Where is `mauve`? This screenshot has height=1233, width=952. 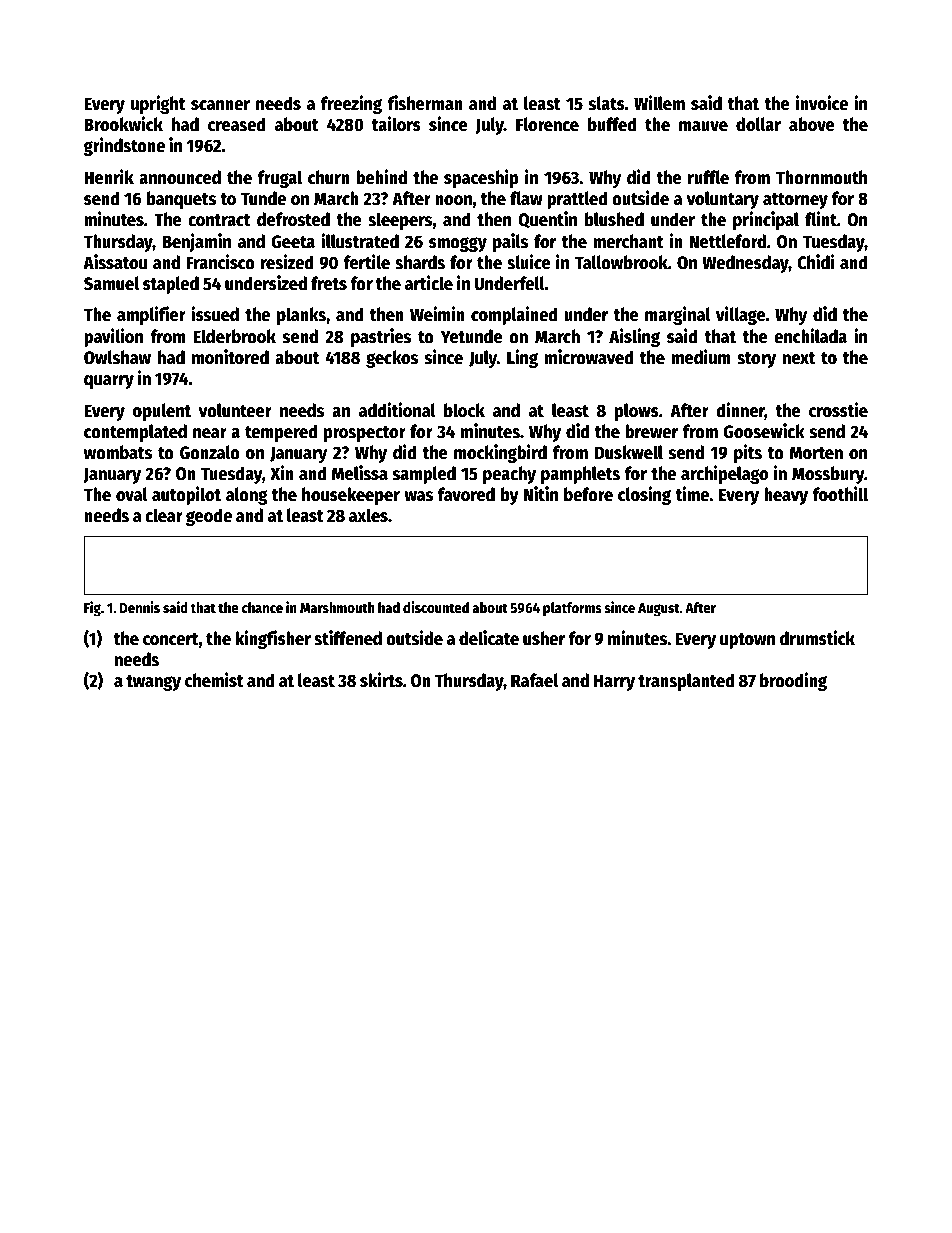
mauve is located at coordinates (703, 126).
